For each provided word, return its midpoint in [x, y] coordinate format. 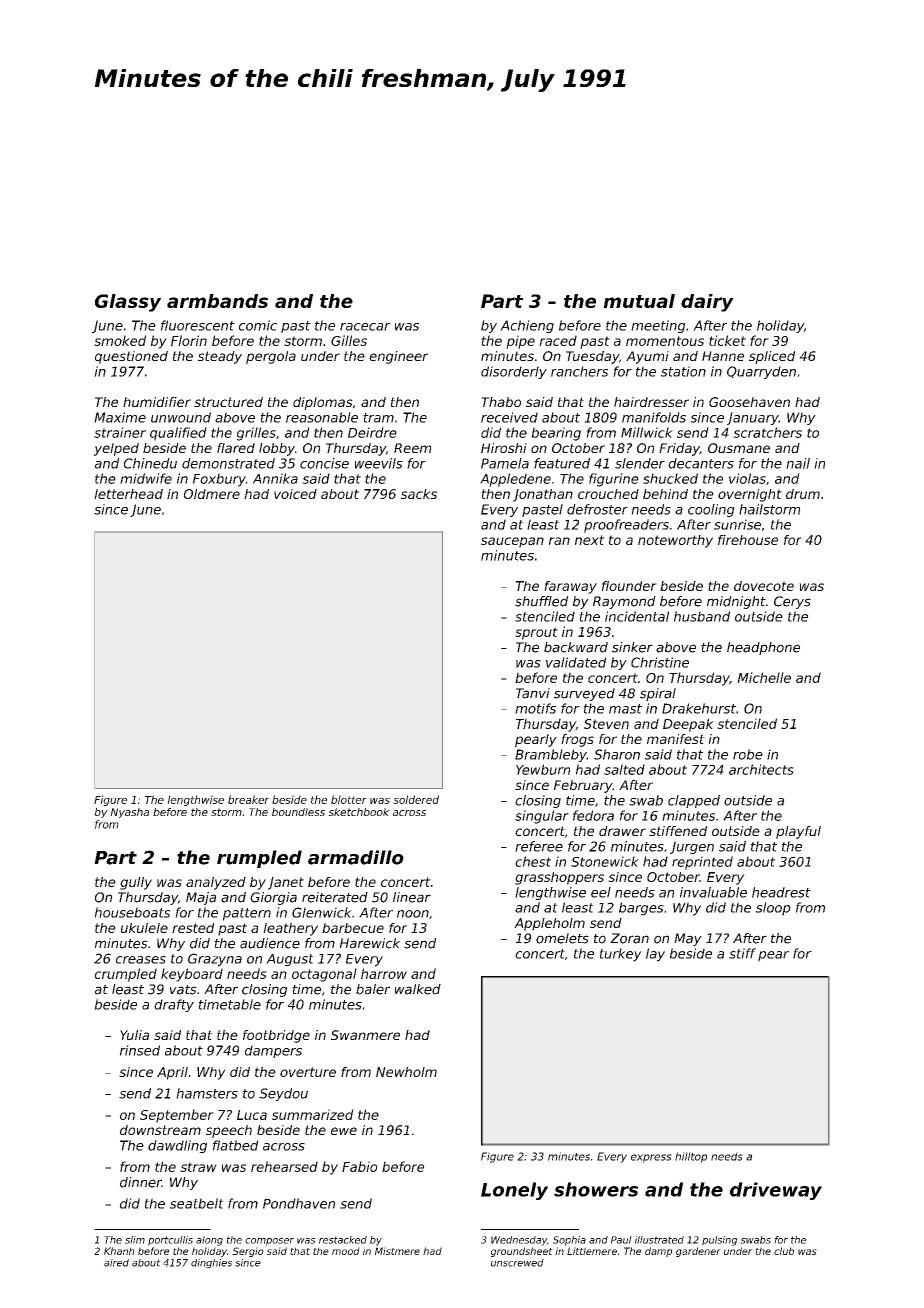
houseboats [132, 912]
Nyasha [130, 813]
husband [702, 616]
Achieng [527, 326]
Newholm [406, 1072]
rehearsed [284, 1166]
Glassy [128, 303]
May [688, 939]
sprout [536, 633]
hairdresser [651, 402]
